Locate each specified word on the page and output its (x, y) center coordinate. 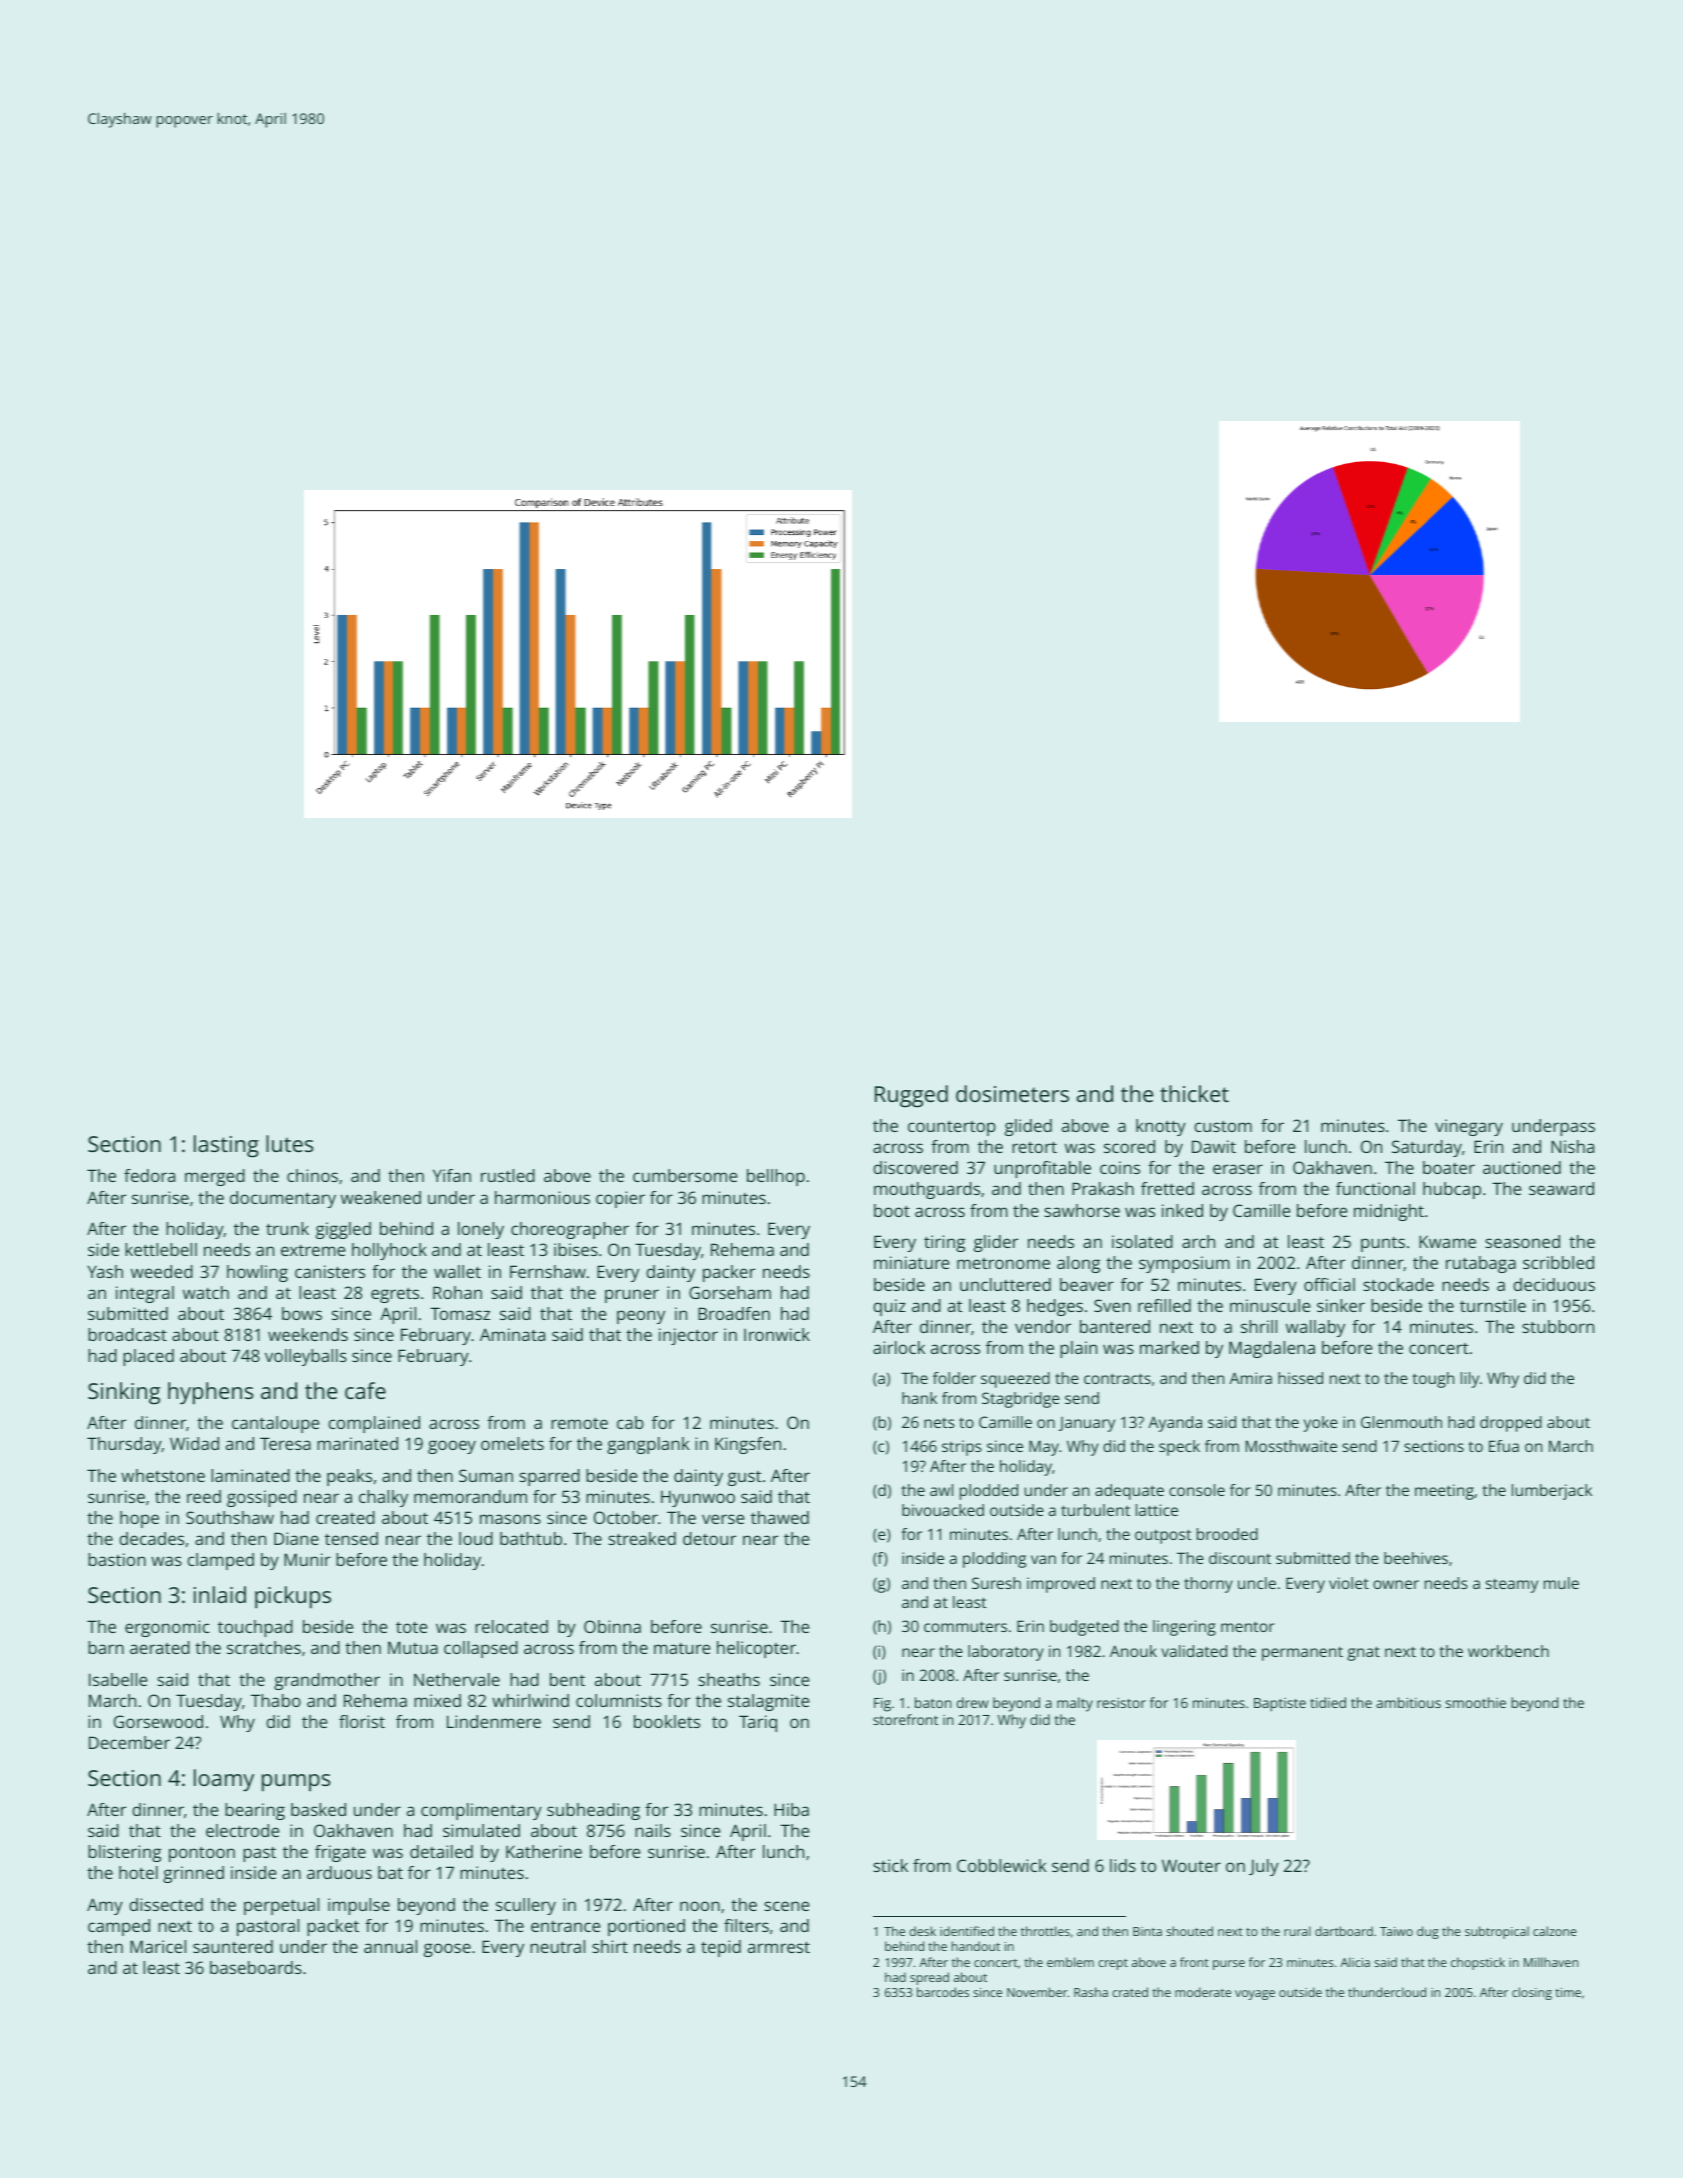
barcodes (943, 1992)
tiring (944, 1243)
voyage (1255, 1995)
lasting (226, 1146)
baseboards (256, 1967)
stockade (1398, 1284)
